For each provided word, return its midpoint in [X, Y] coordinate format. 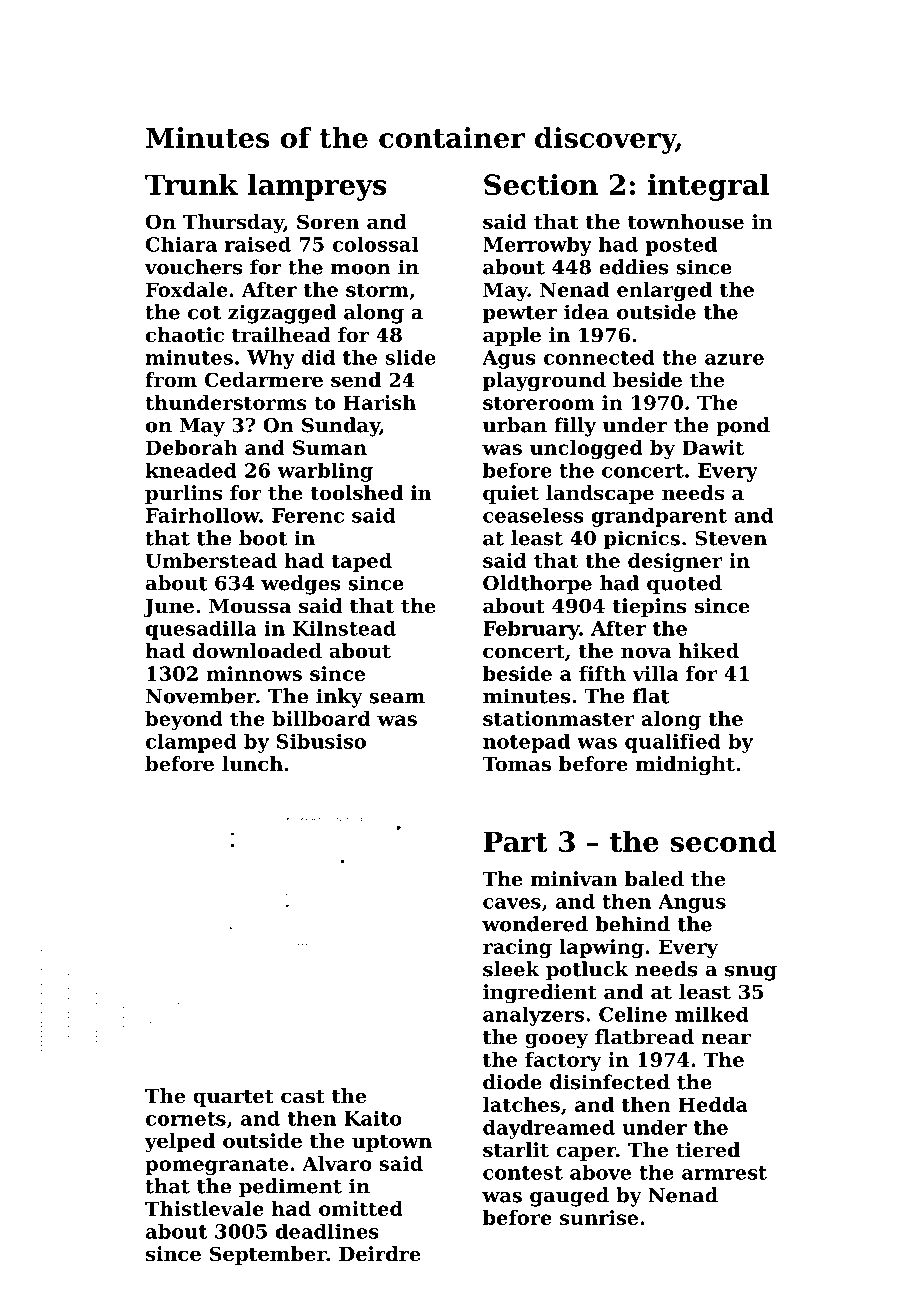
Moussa [250, 606]
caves [512, 903]
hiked [709, 651]
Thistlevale [204, 1208]
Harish [379, 402]
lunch [252, 764]
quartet [233, 1098]
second [723, 841]
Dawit [713, 447]
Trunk [191, 184]
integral [709, 187]
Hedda [713, 1104]
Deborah [192, 447]
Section [541, 184]
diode [512, 1082]
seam [397, 698]
